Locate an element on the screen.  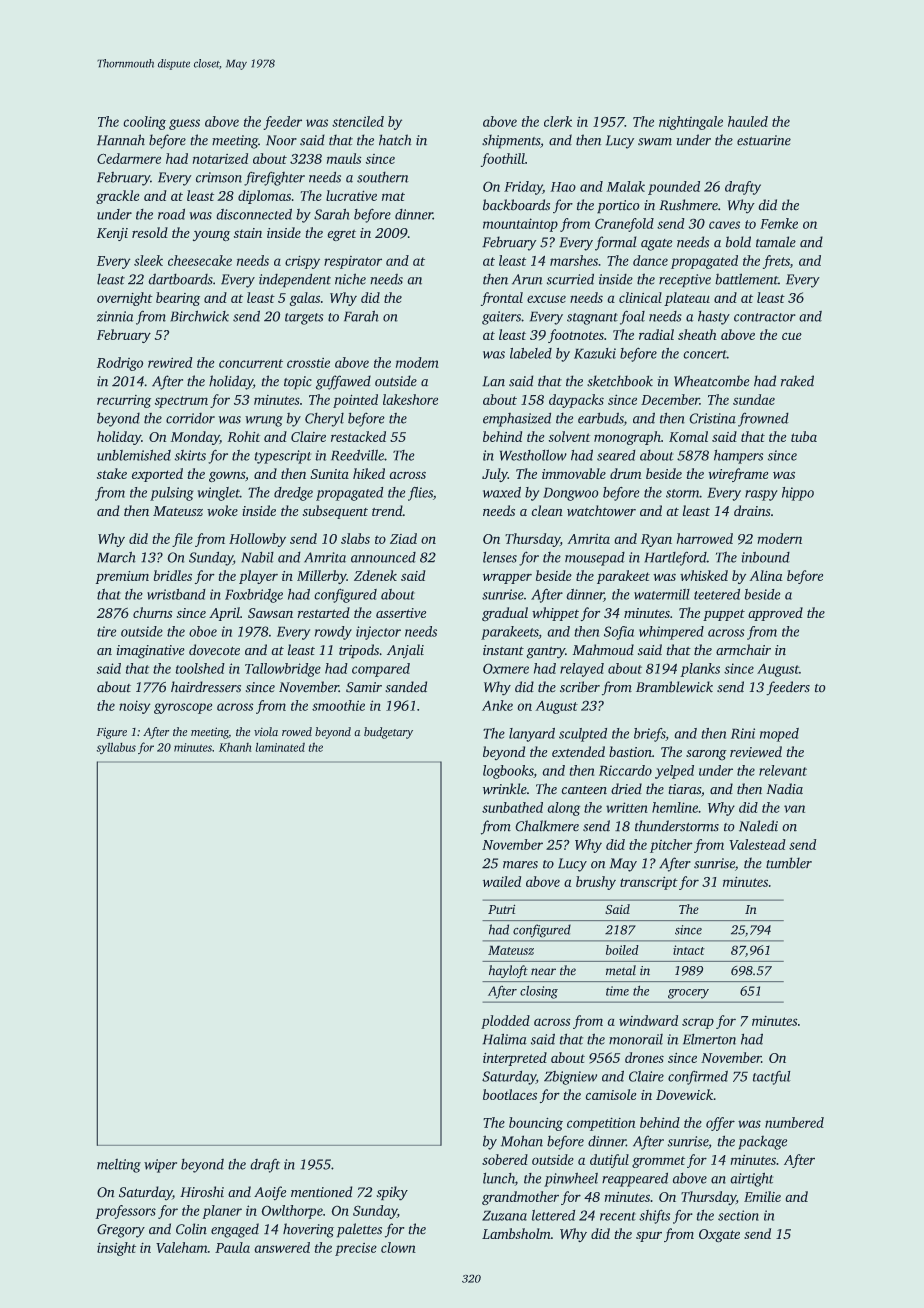
corridor is located at coordinates (190, 418).
